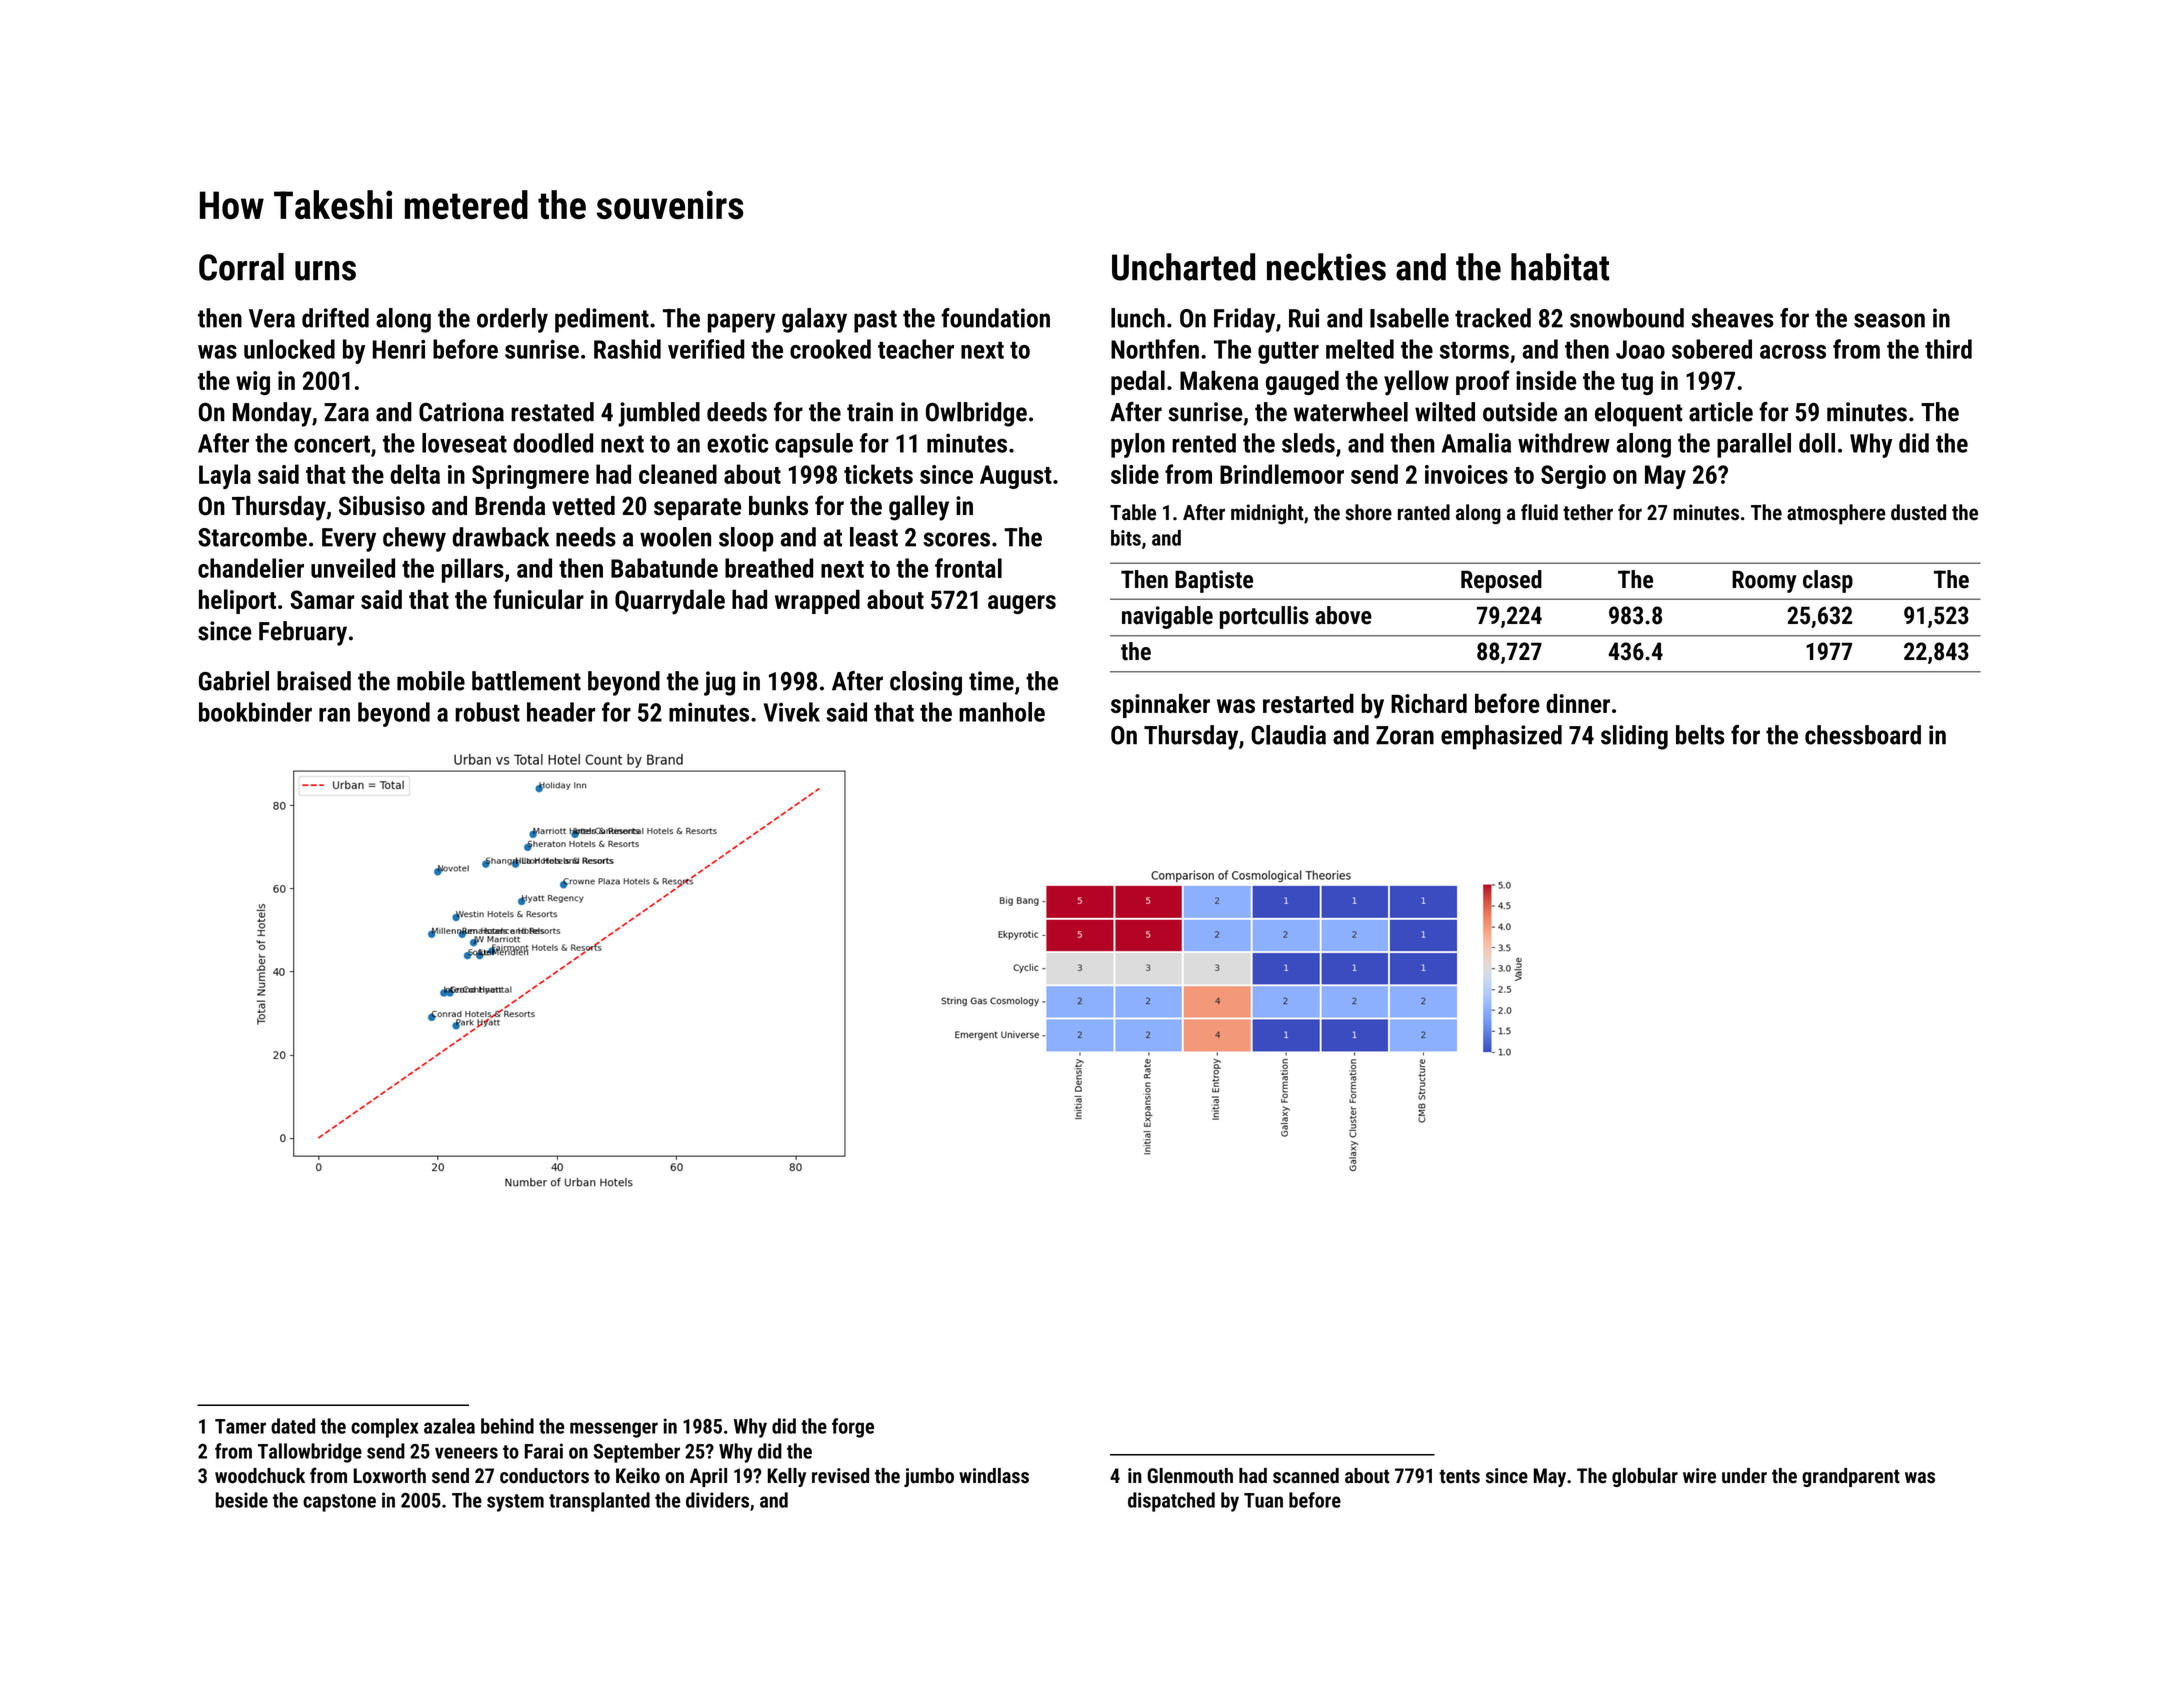 The image size is (2178, 1683). What do you see at coordinates (255, 712) in the document?
I see `bookbinder` at bounding box center [255, 712].
